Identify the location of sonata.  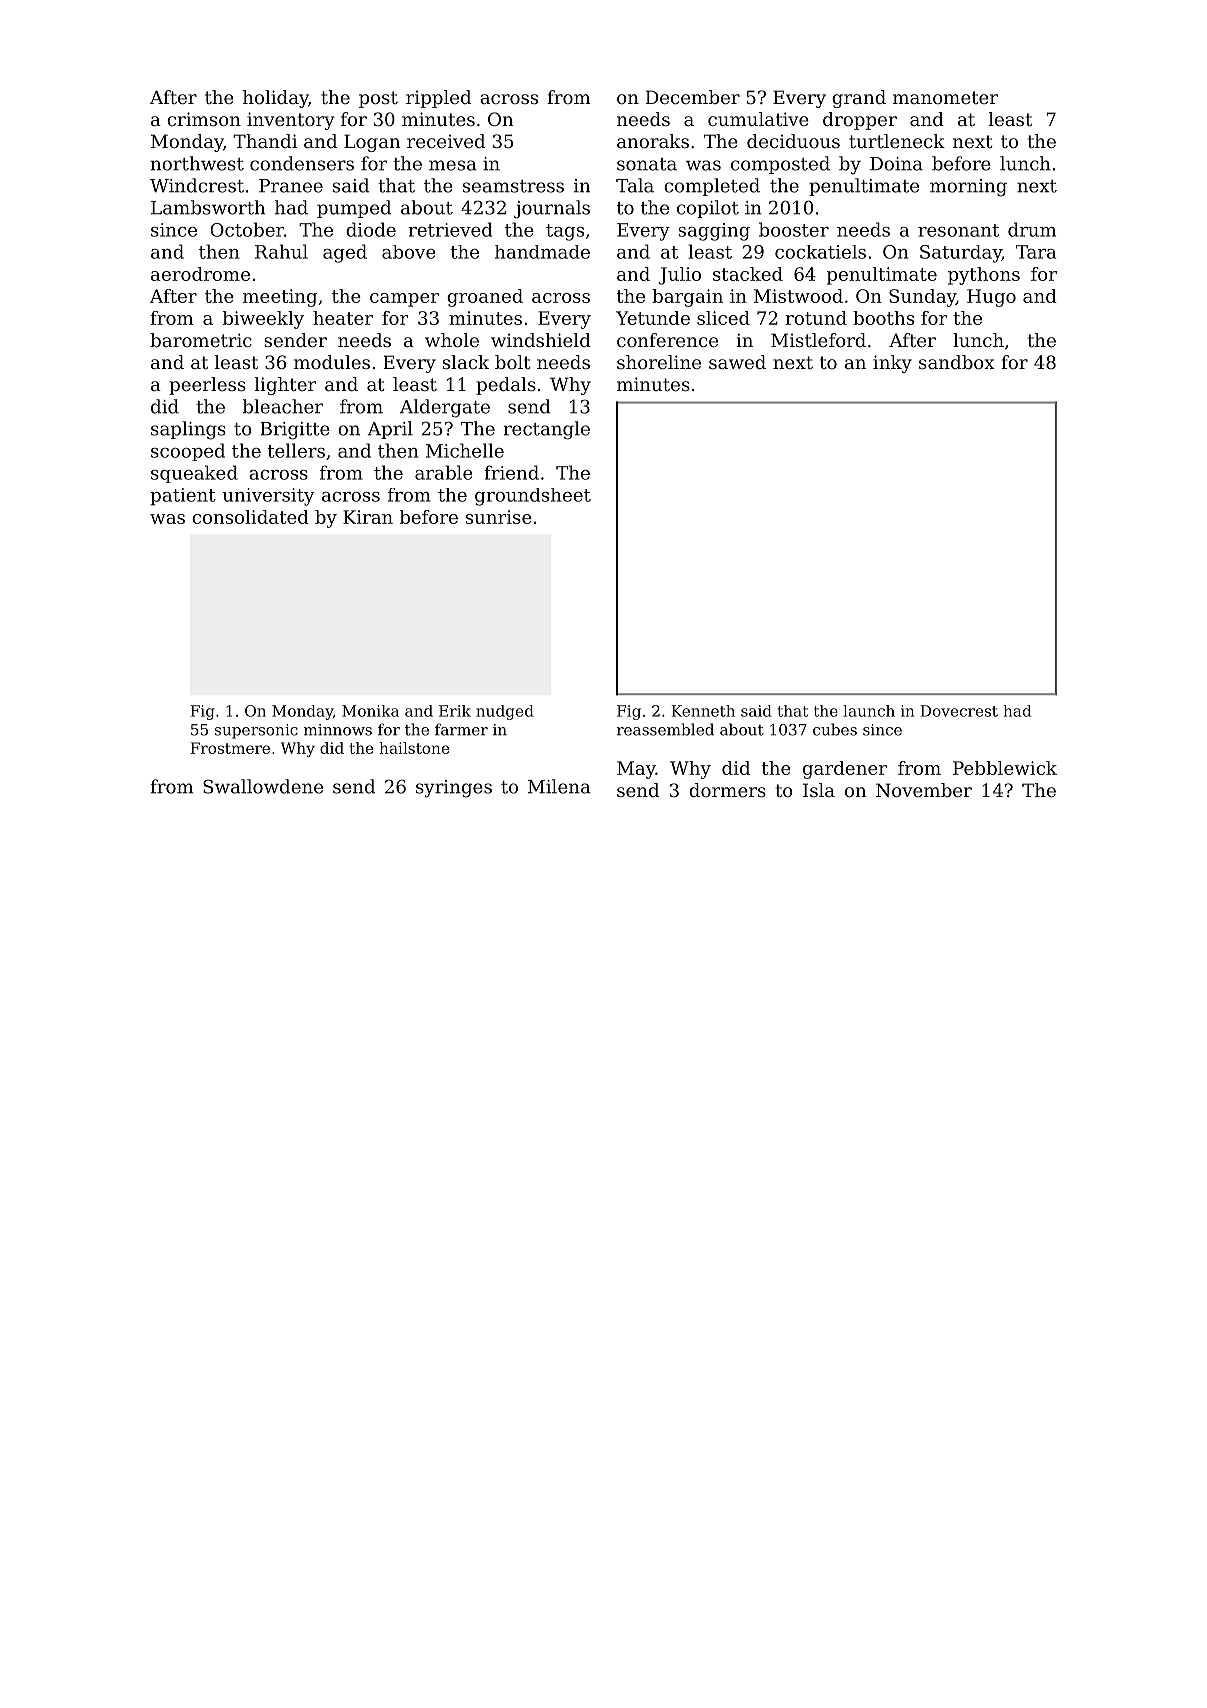
(647, 164).
